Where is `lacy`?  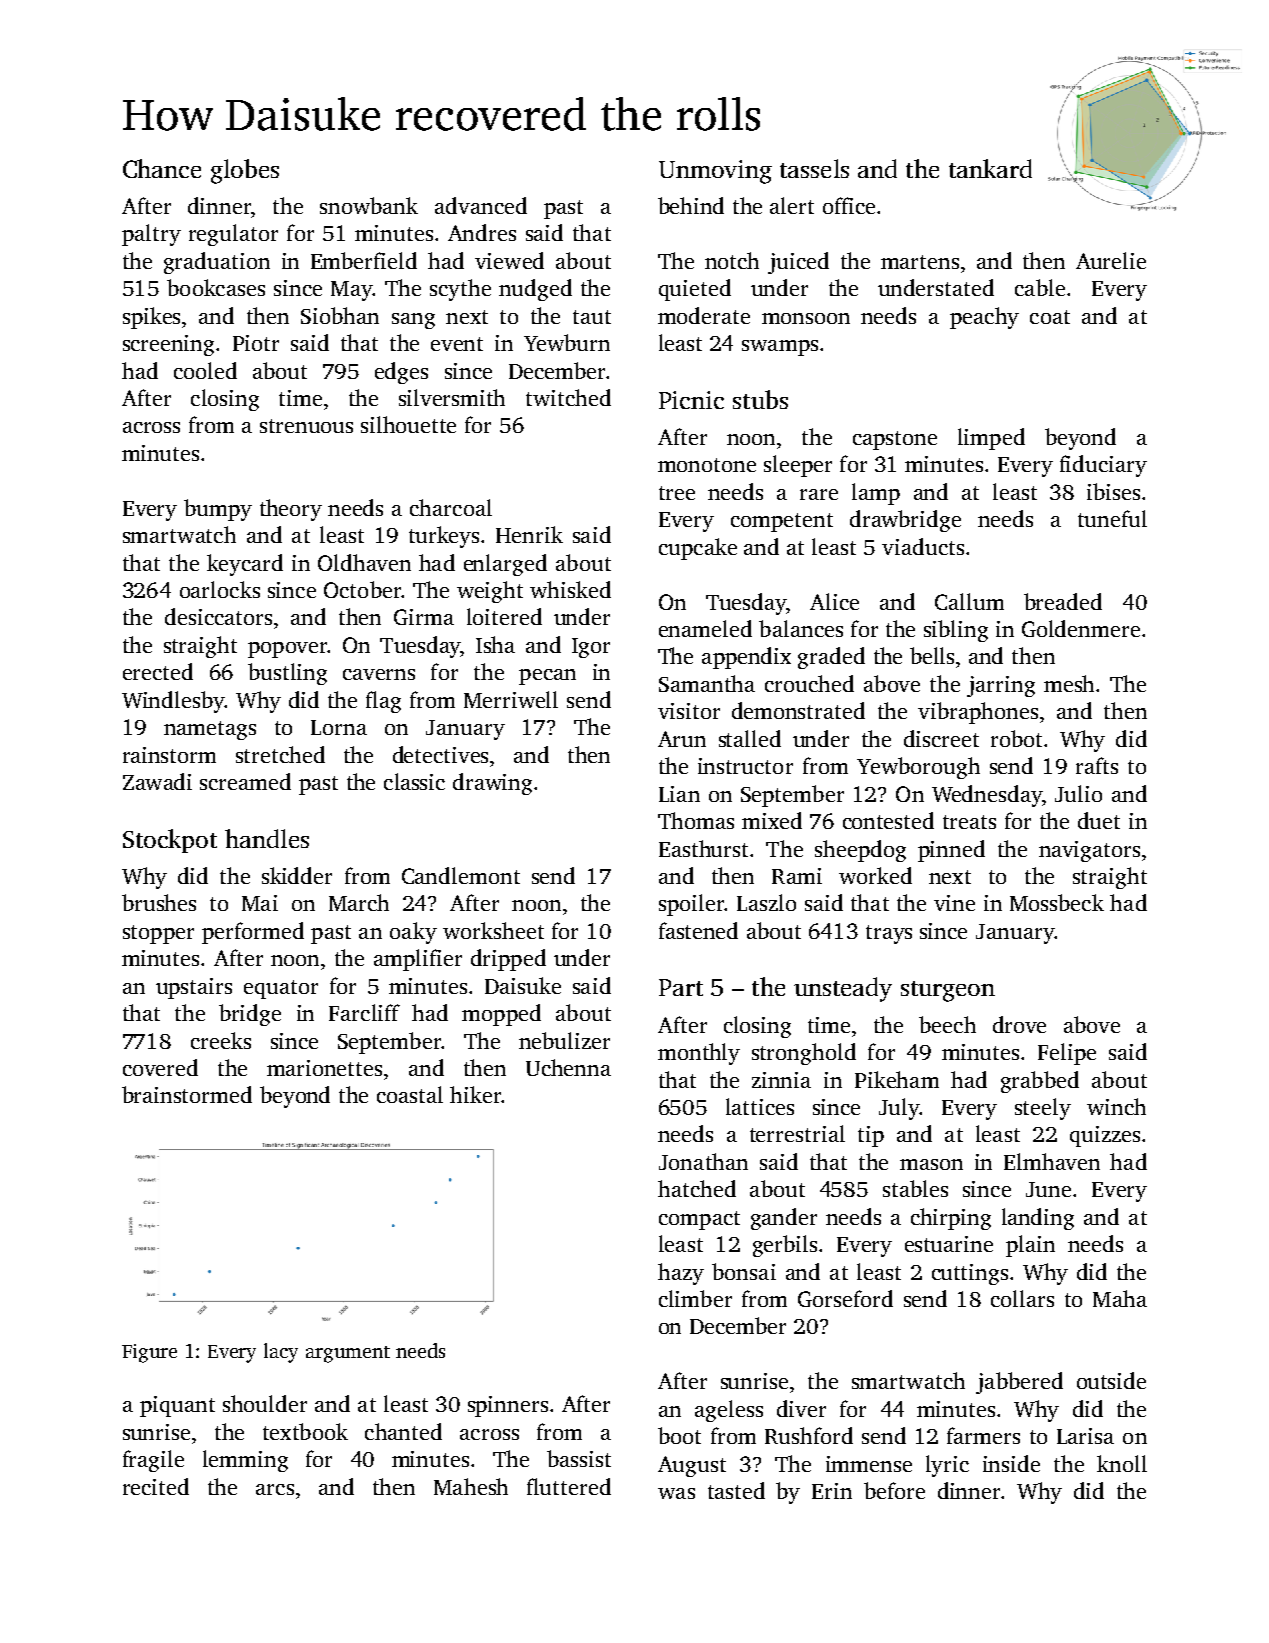
lacy is located at coordinates (281, 1353).
